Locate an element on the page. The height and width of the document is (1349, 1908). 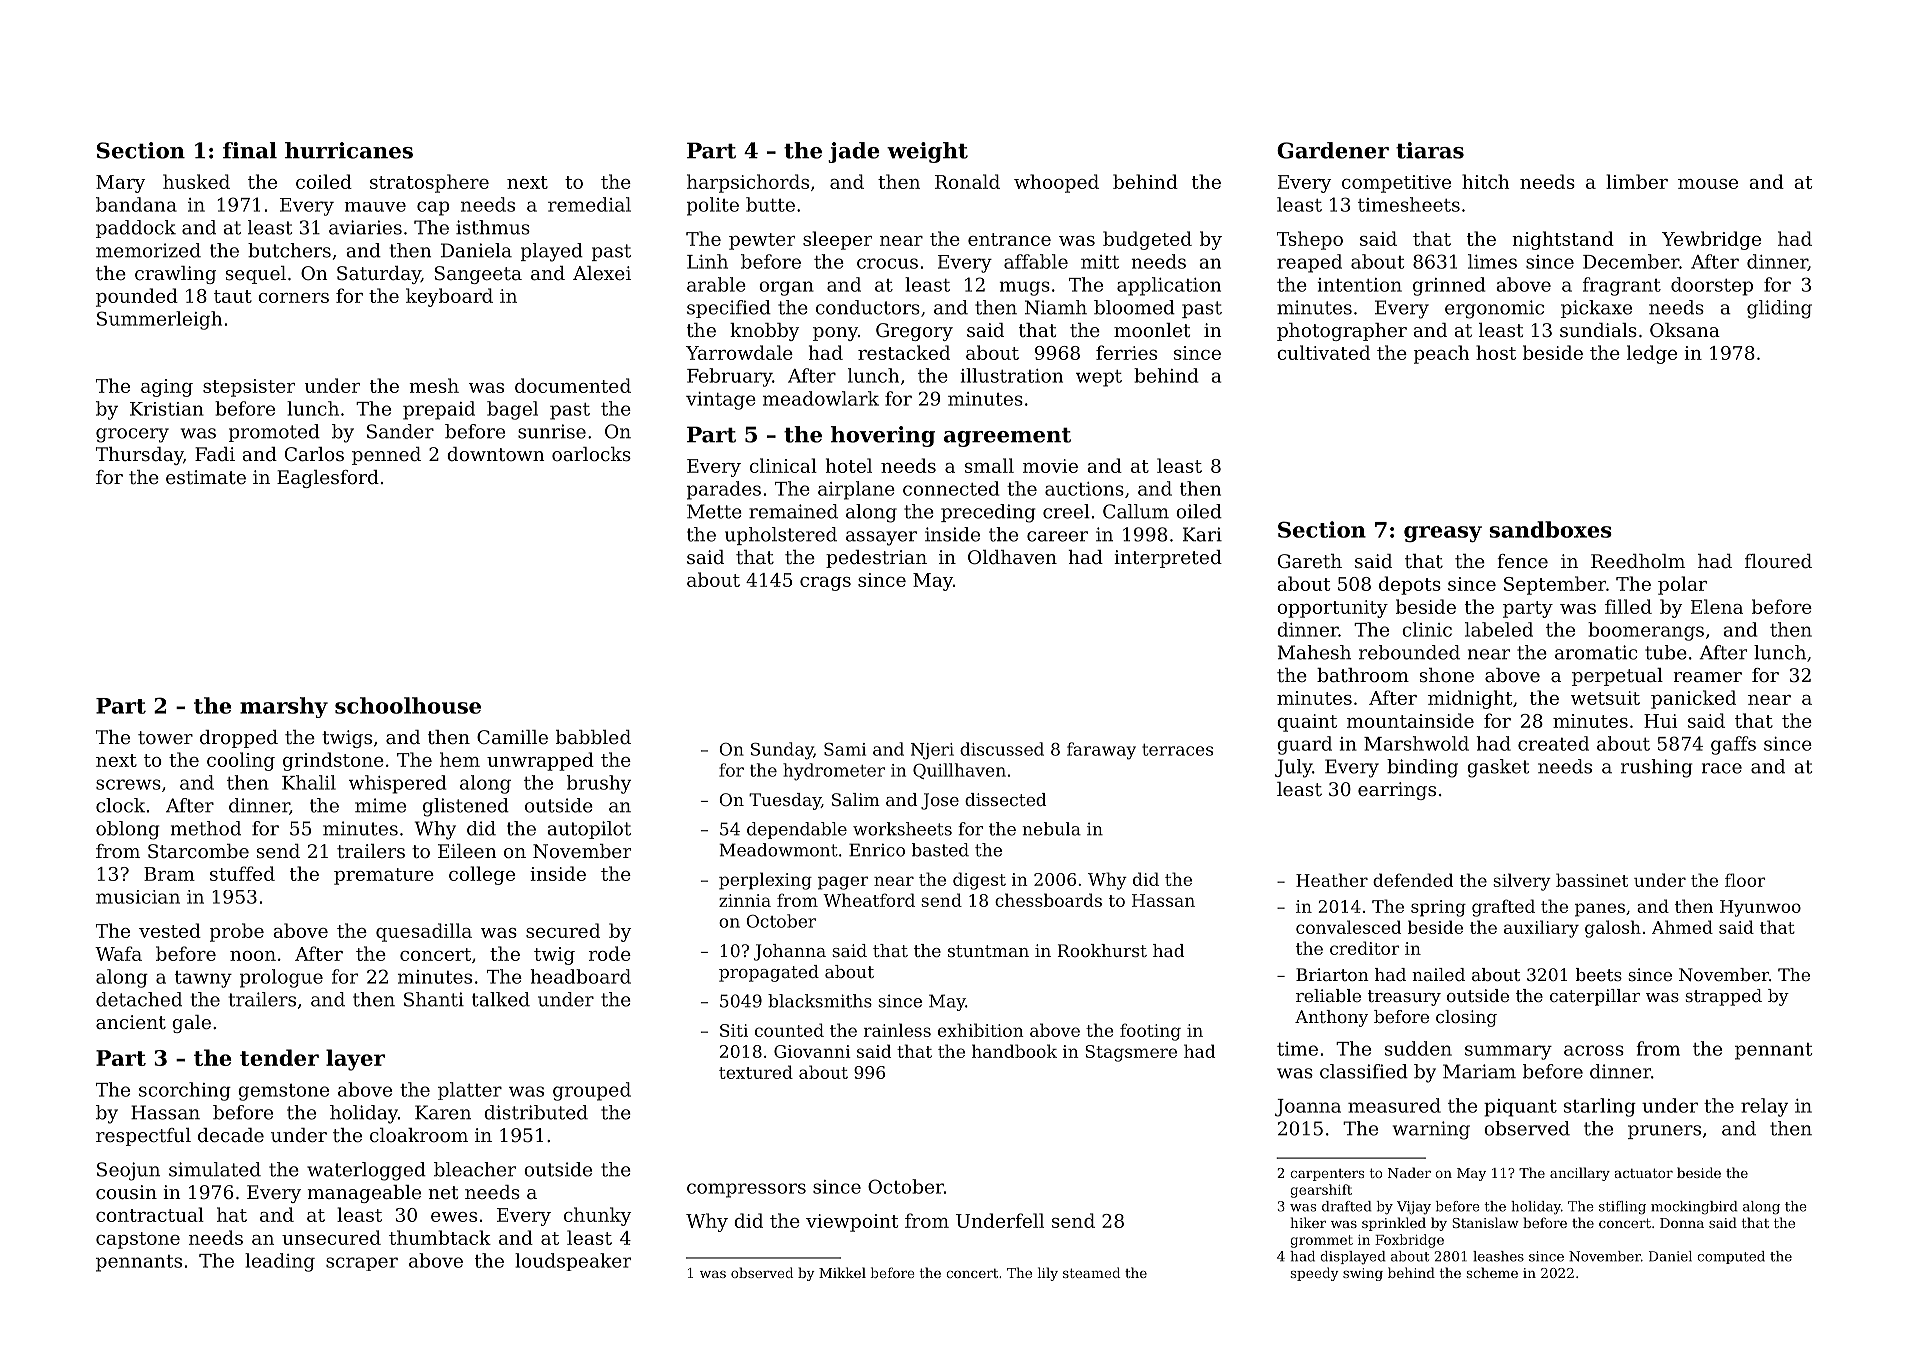
Mikkel is located at coordinates (842, 1272).
